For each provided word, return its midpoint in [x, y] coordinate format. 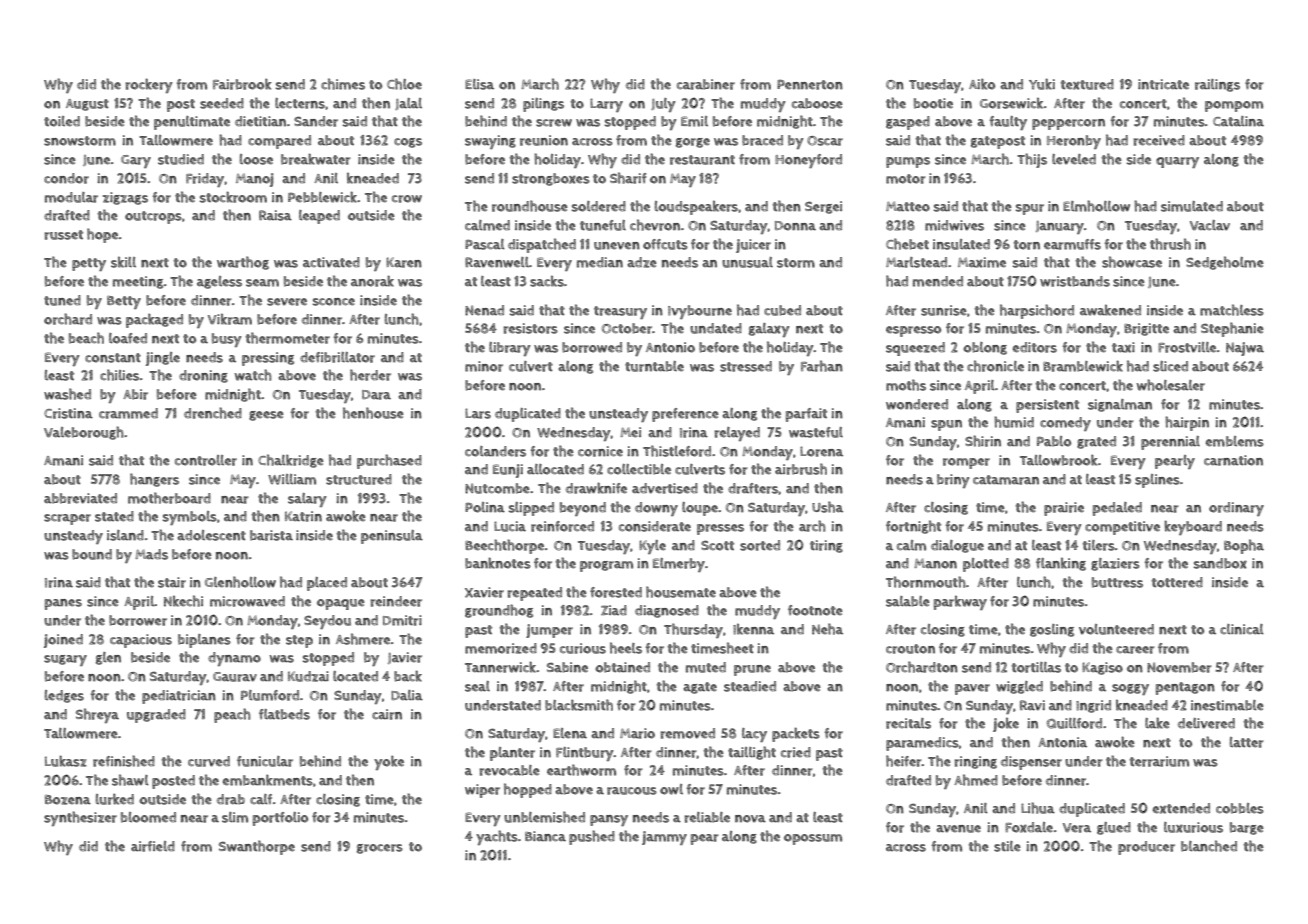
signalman [1120, 405]
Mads [151, 554]
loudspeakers [696, 207]
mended [938, 281]
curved [209, 761]
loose [256, 159]
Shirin [983, 441]
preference [685, 415]
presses [720, 529]
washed [67, 394]
